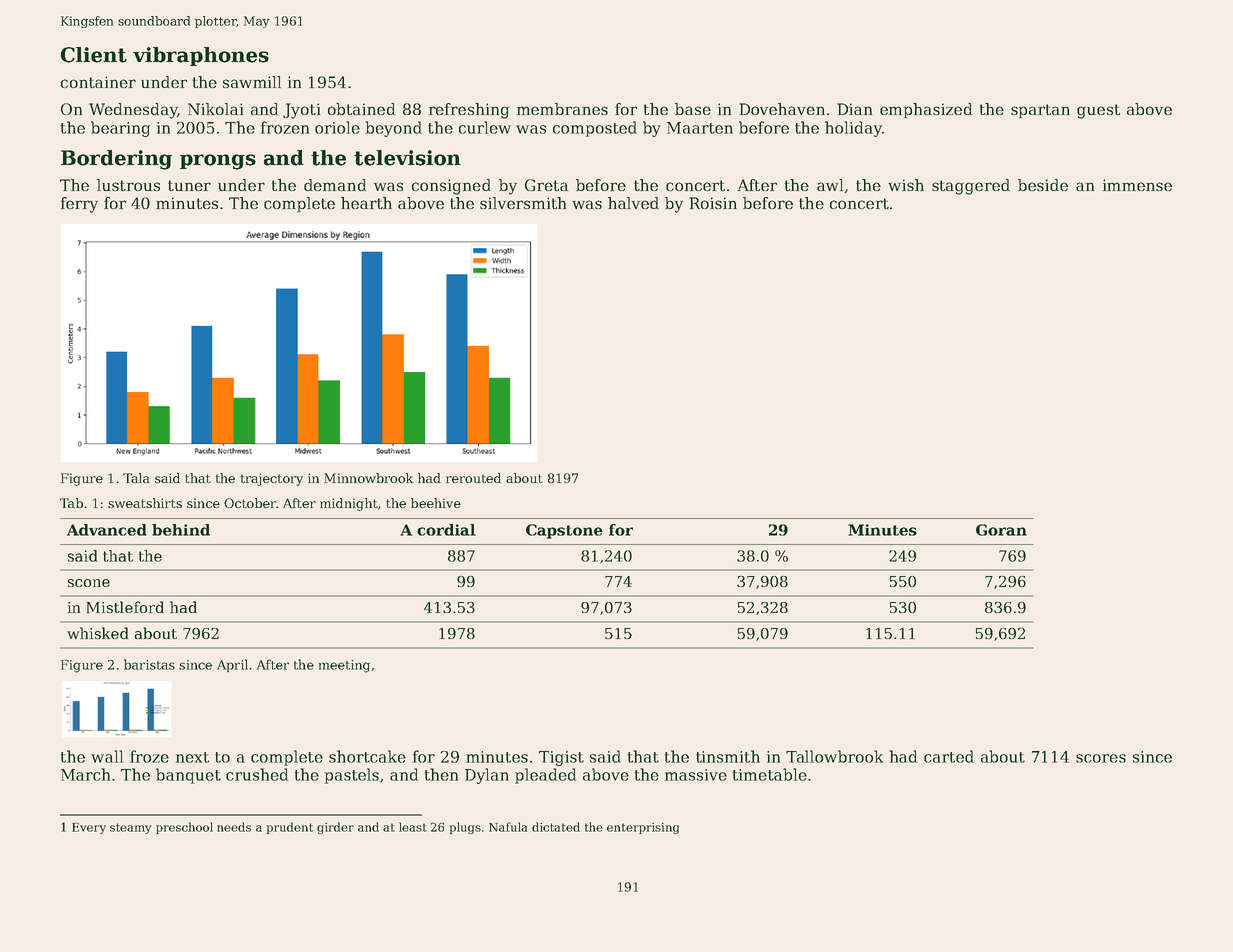  Describe the element at coordinates (1137, 185) in the document. I see `immense` at that location.
